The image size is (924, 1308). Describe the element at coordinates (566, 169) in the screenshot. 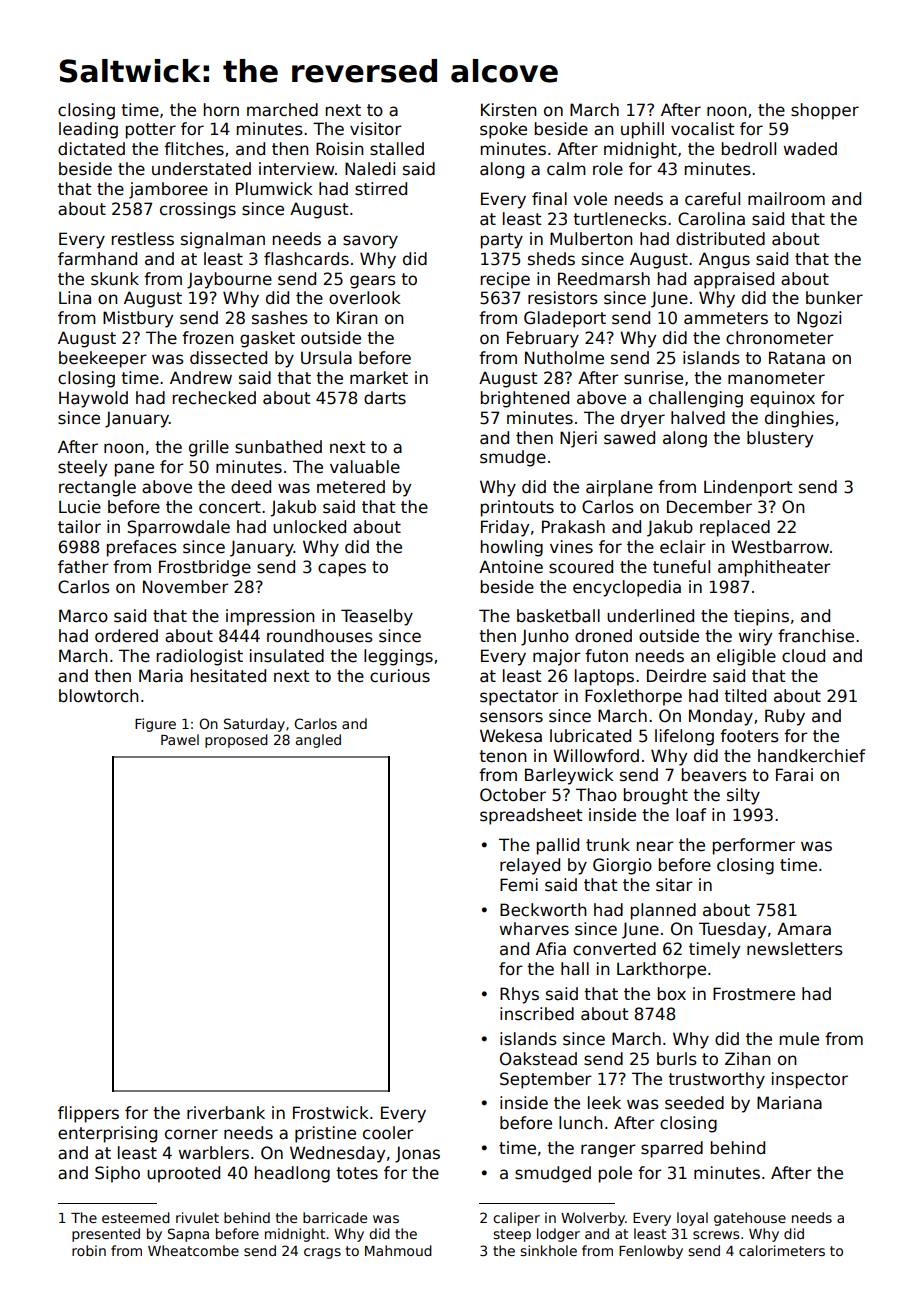

I see `calm` at that location.
